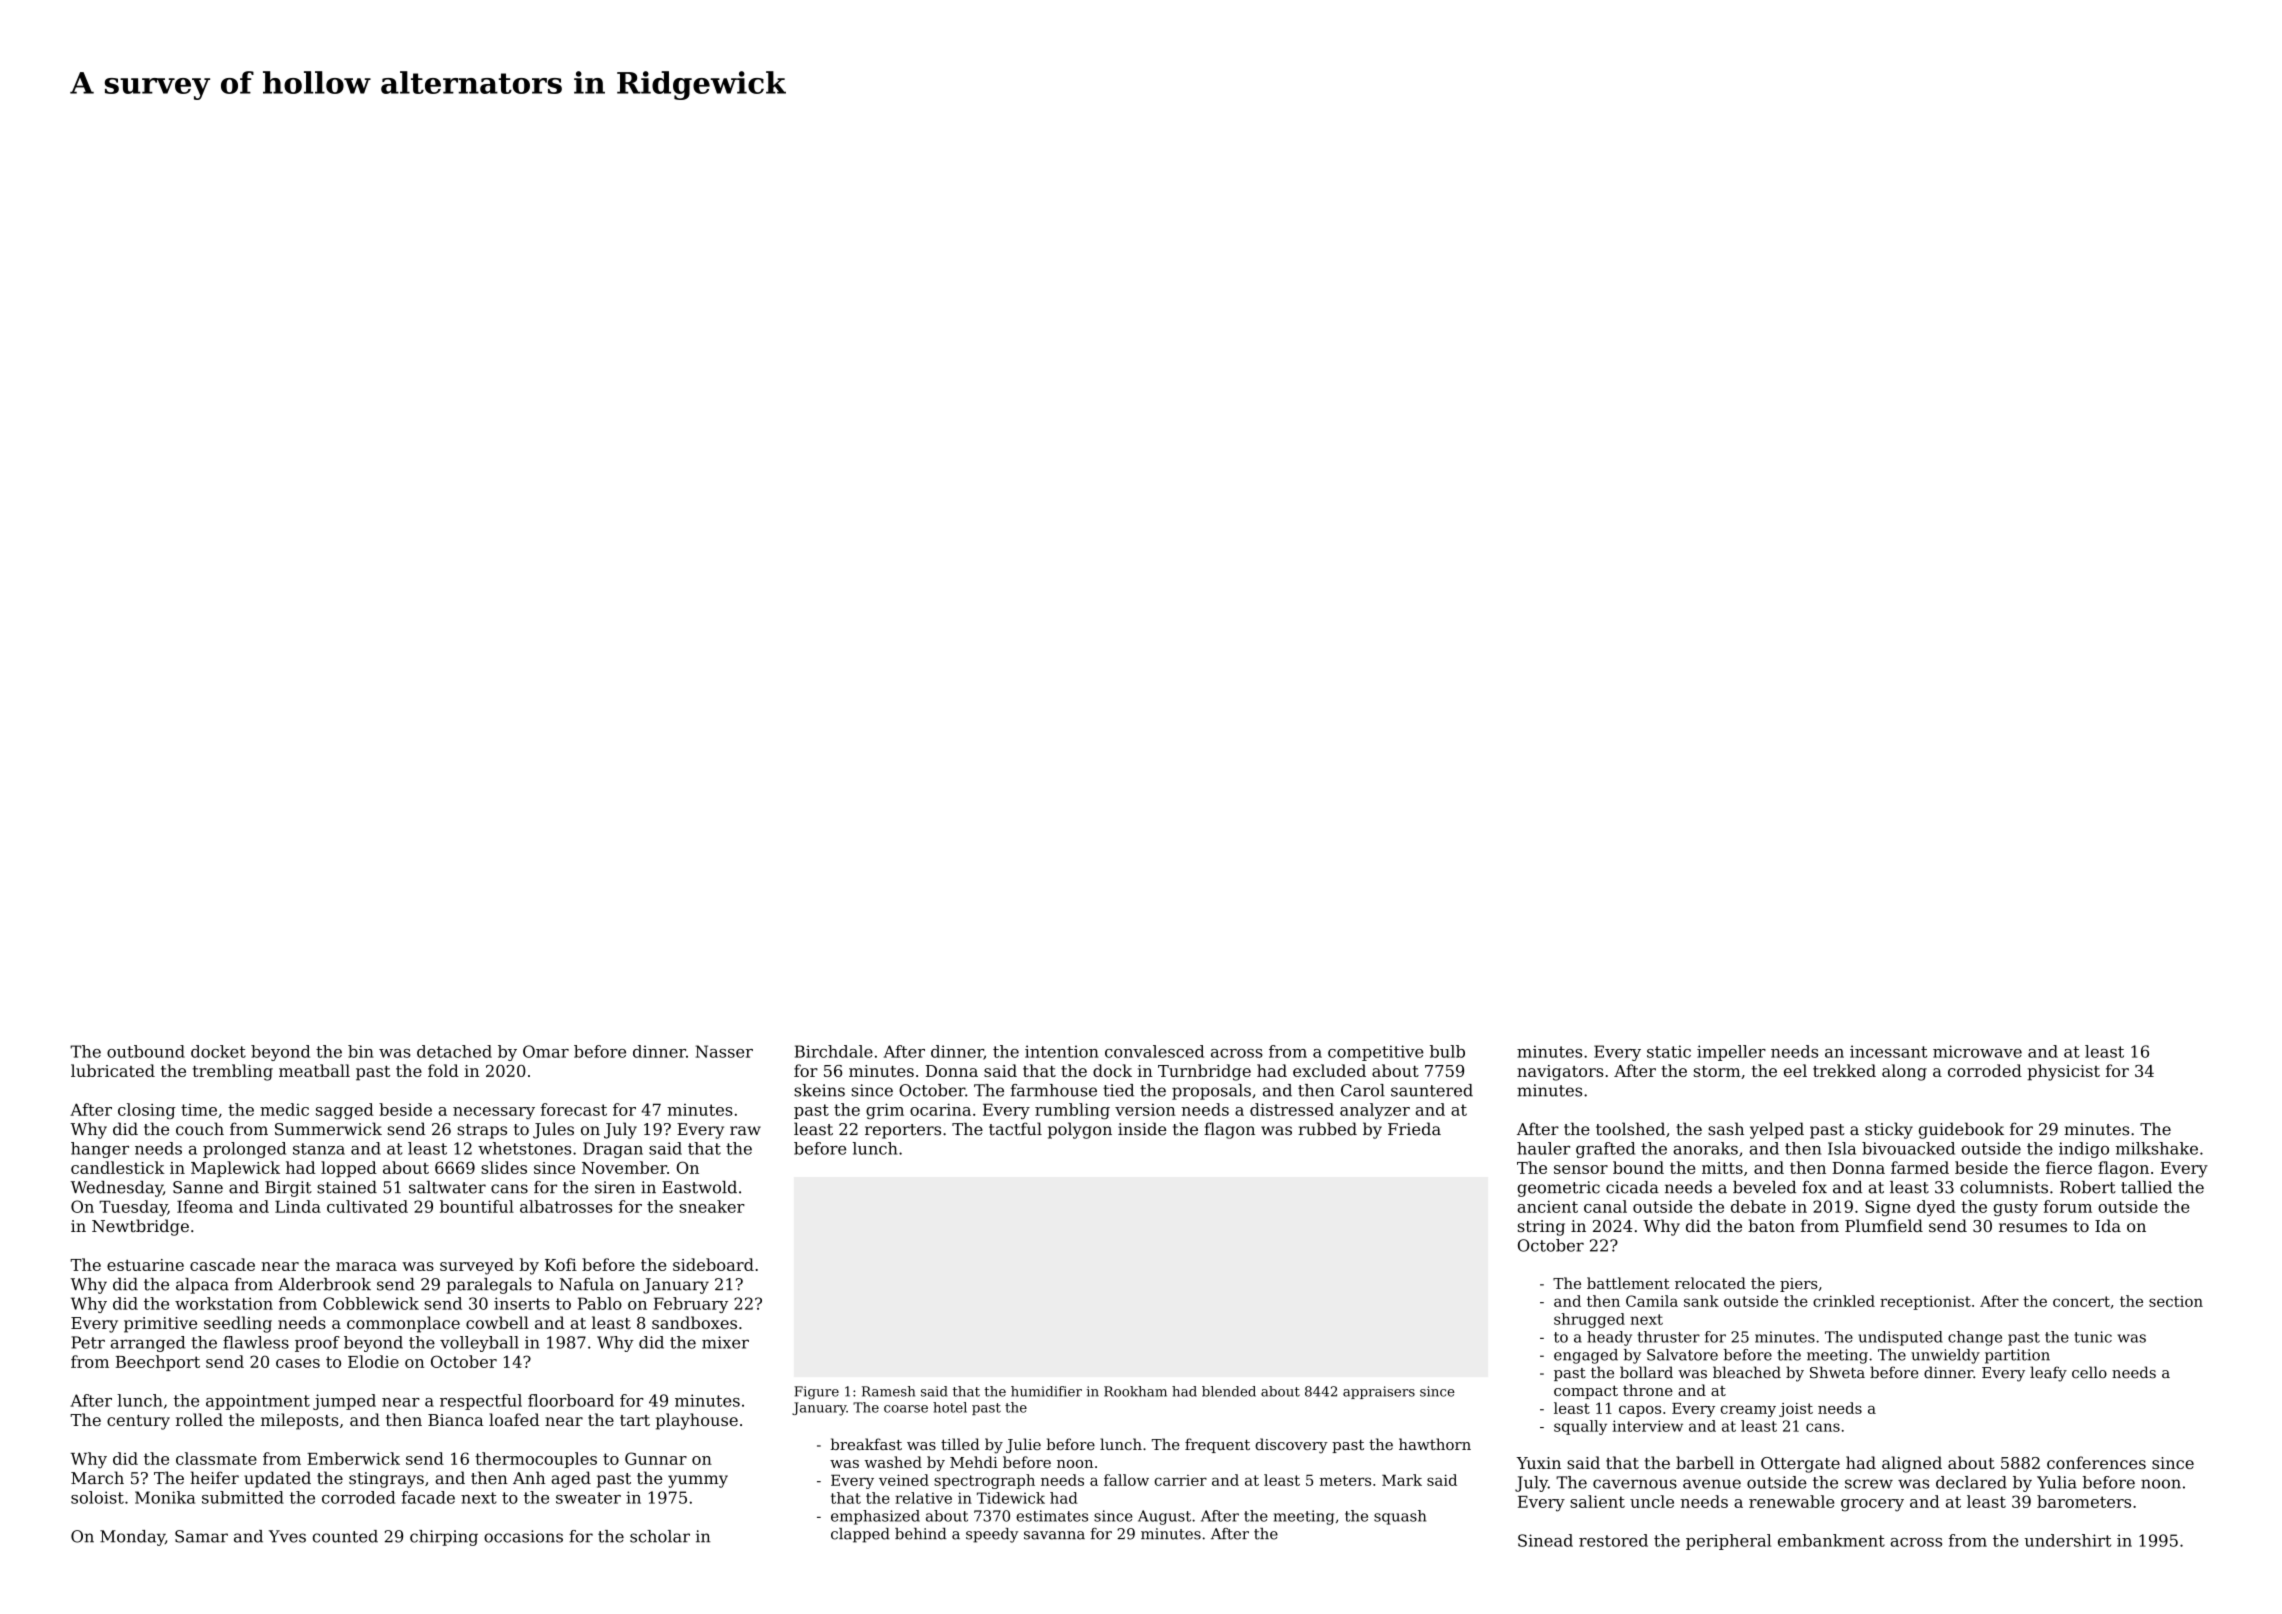 The height and width of the screenshot is (1614, 2282). I want to click on chirping, so click(444, 1538).
